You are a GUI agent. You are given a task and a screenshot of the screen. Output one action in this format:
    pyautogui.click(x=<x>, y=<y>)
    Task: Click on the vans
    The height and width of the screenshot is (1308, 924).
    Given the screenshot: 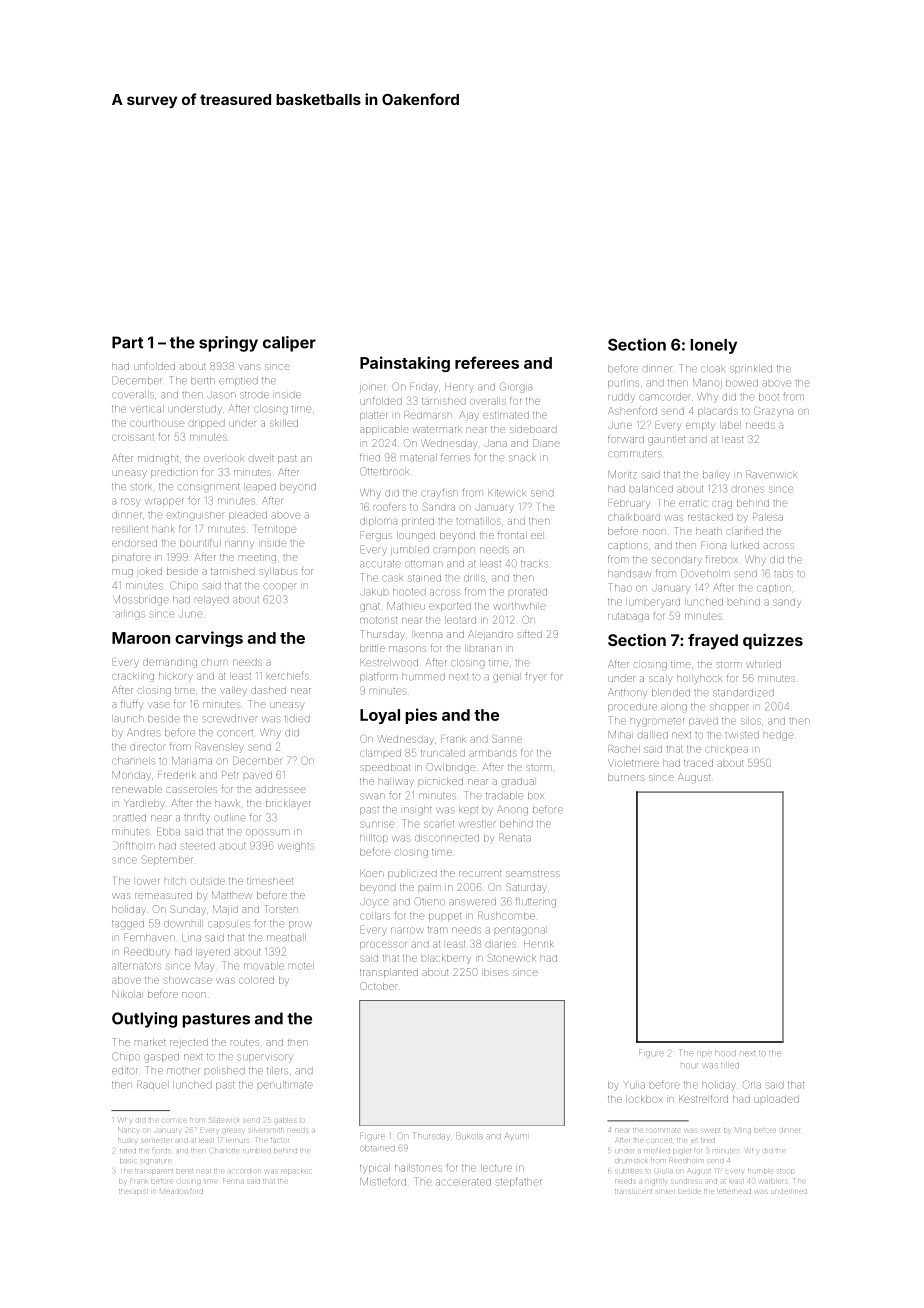 What is the action you would take?
    pyautogui.click(x=249, y=367)
